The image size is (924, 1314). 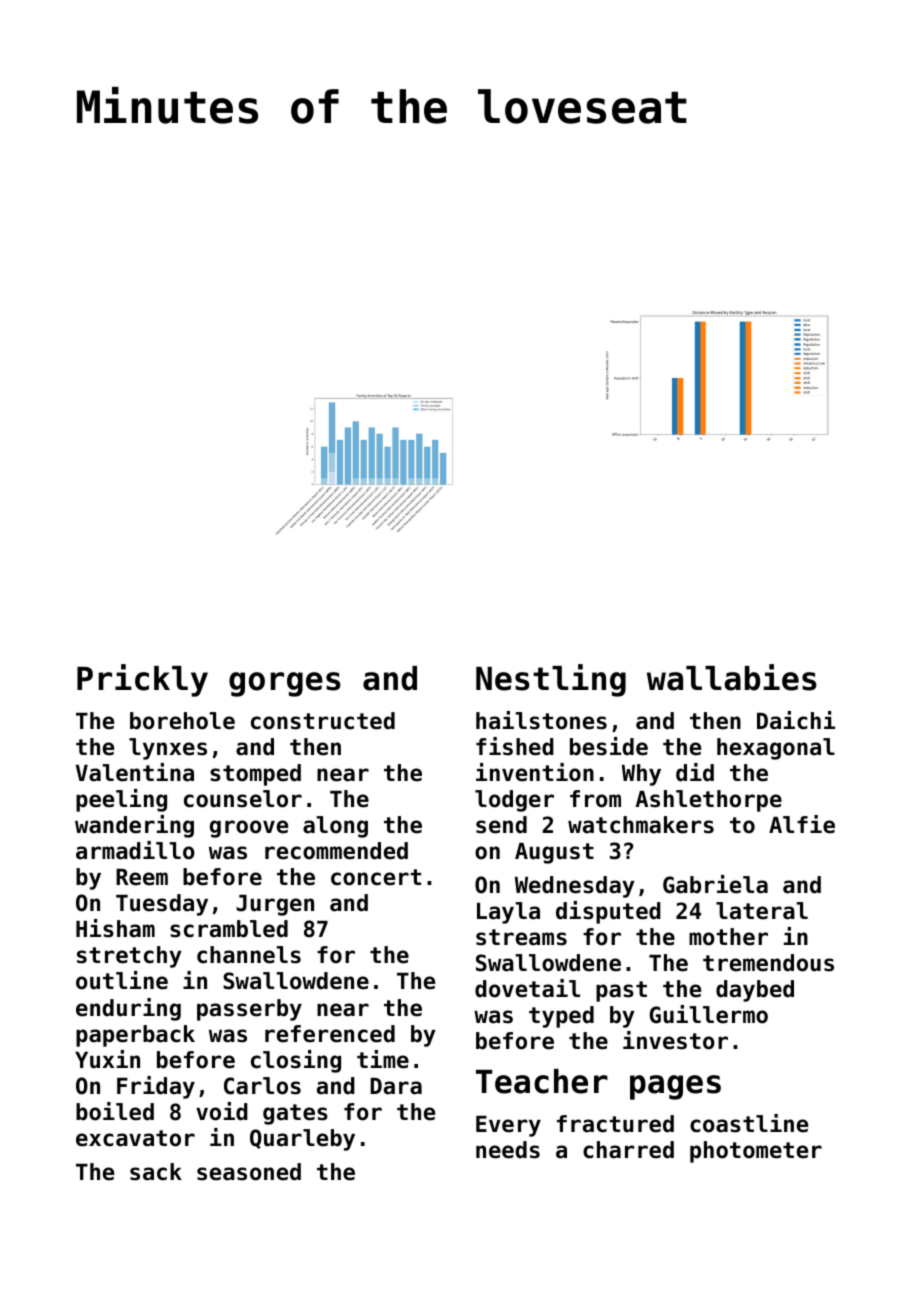 What do you see at coordinates (229, 929) in the page?
I see `scrambled` at bounding box center [229, 929].
